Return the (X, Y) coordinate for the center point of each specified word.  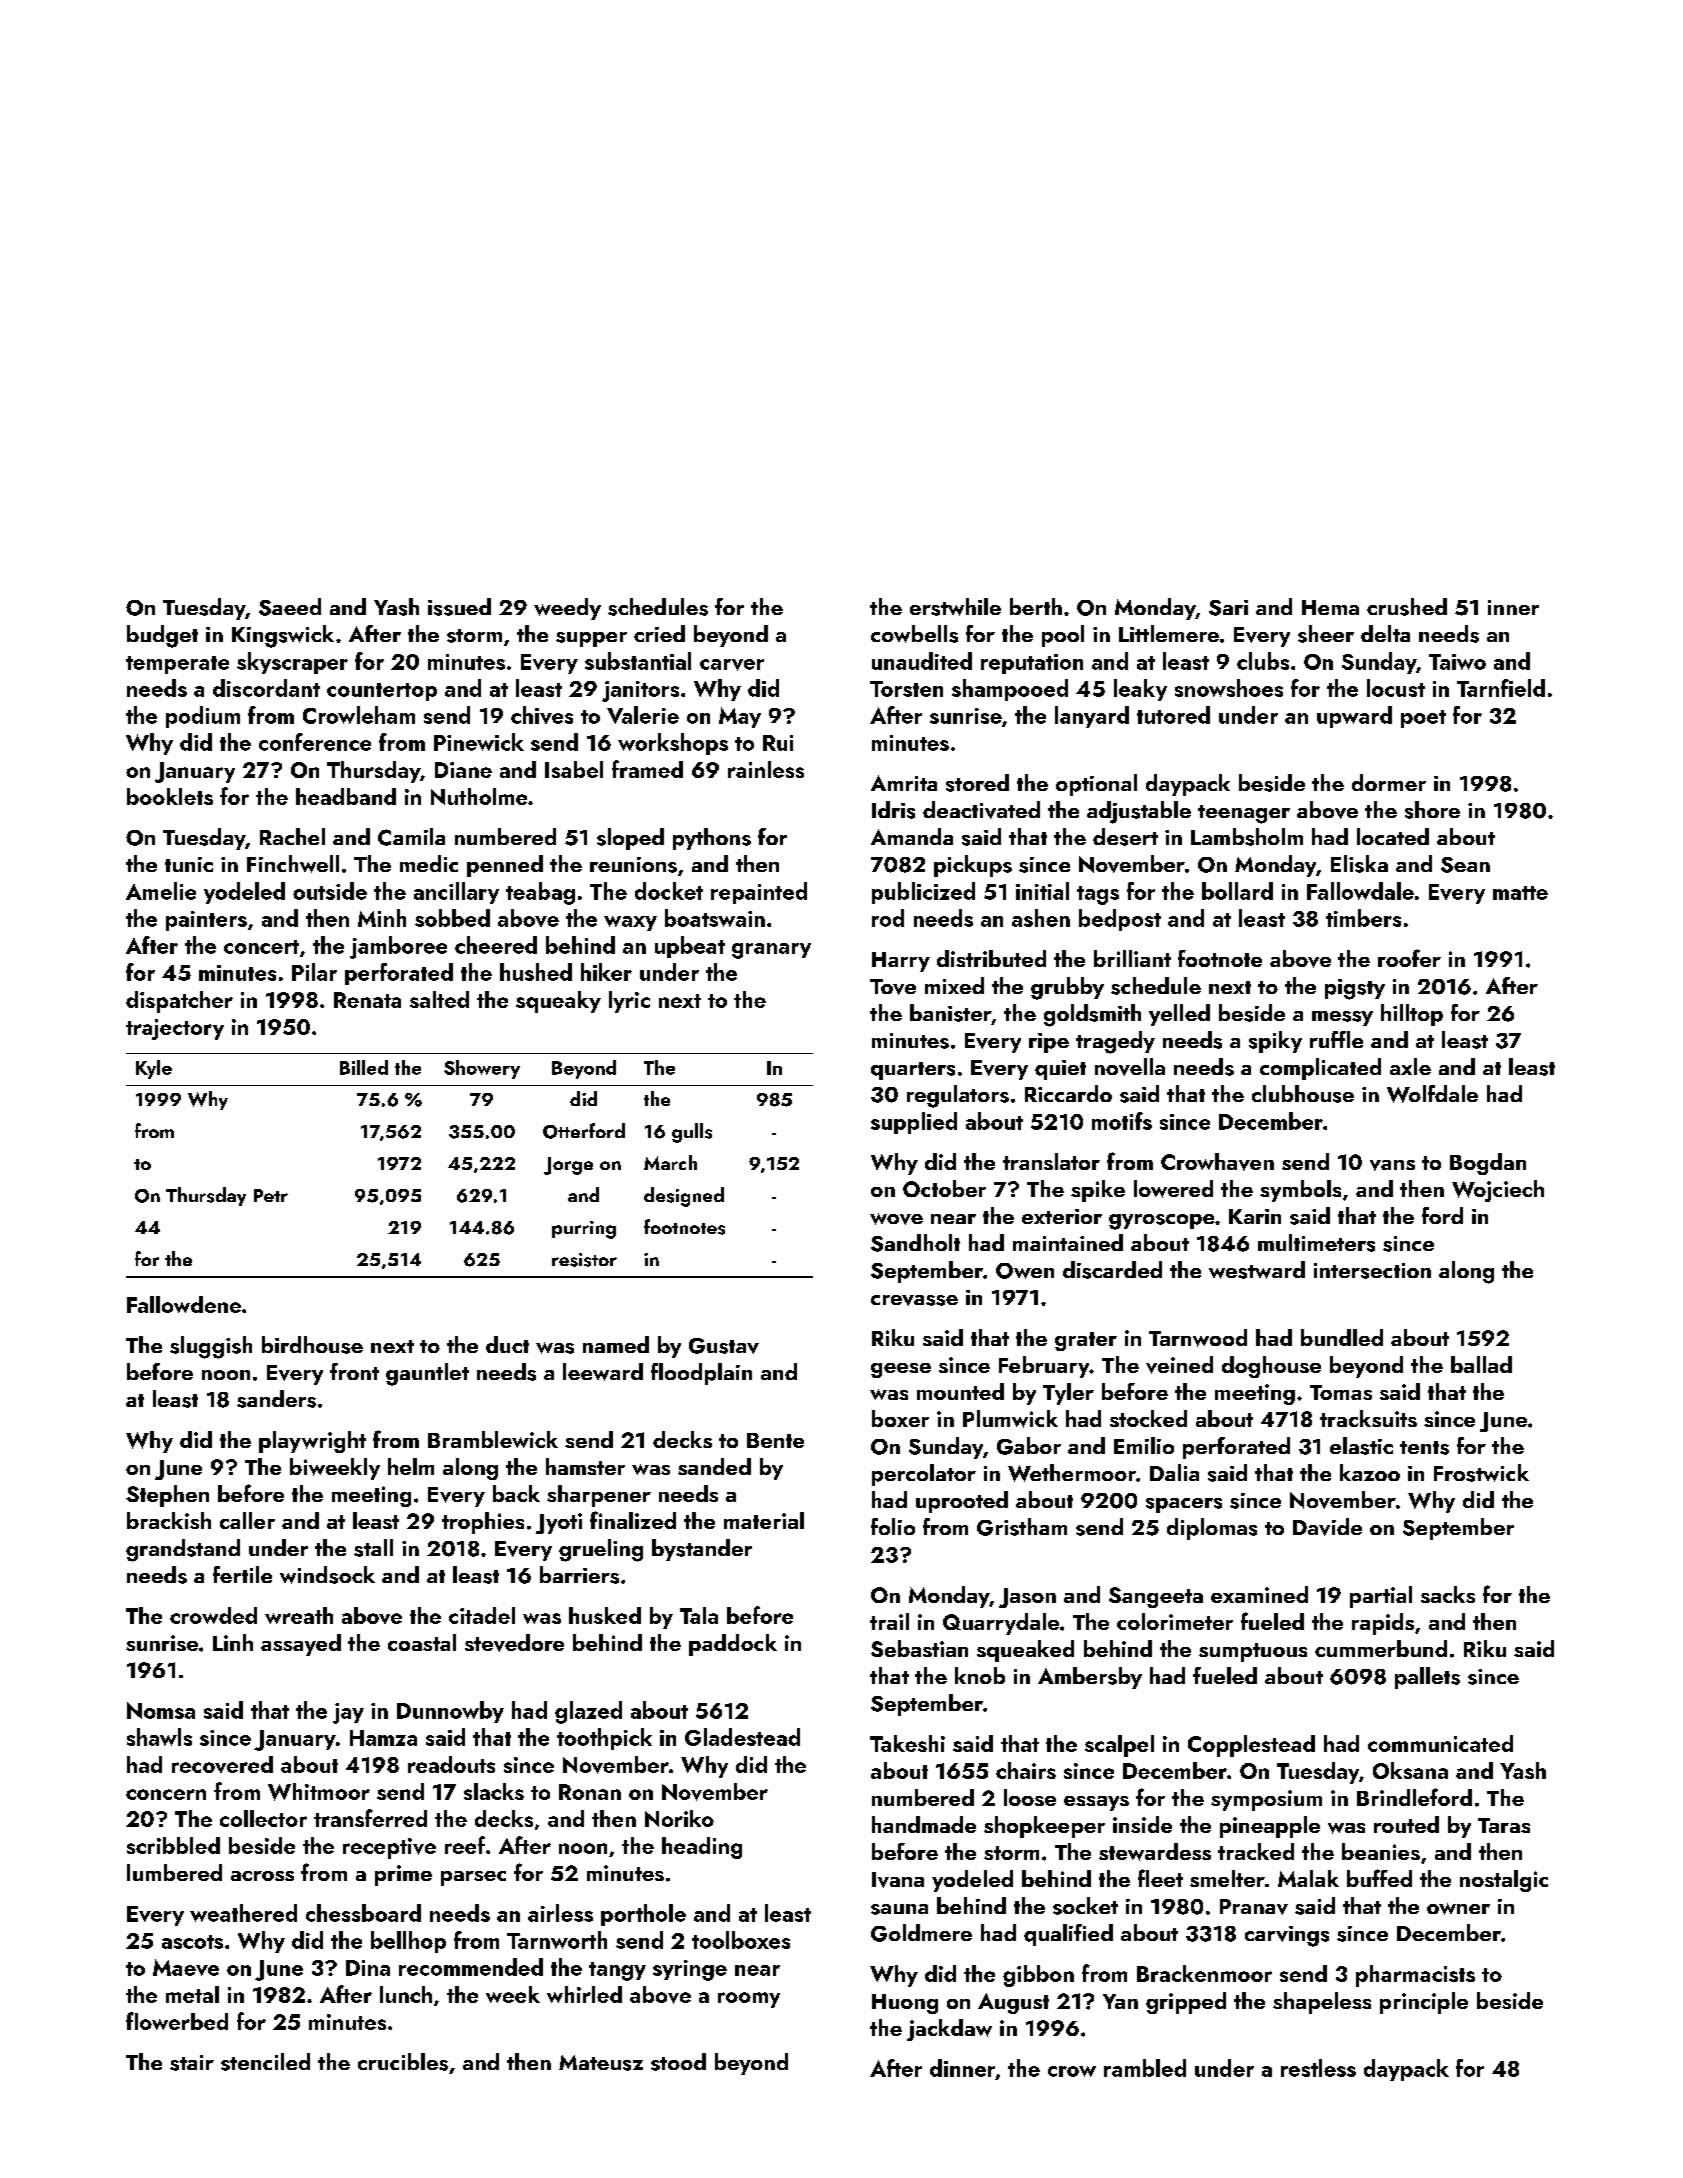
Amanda (912, 836)
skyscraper (292, 663)
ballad (1481, 1364)
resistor (584, 1260)
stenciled (265, 2062)
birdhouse (312, 1345)
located (1393, 836)
